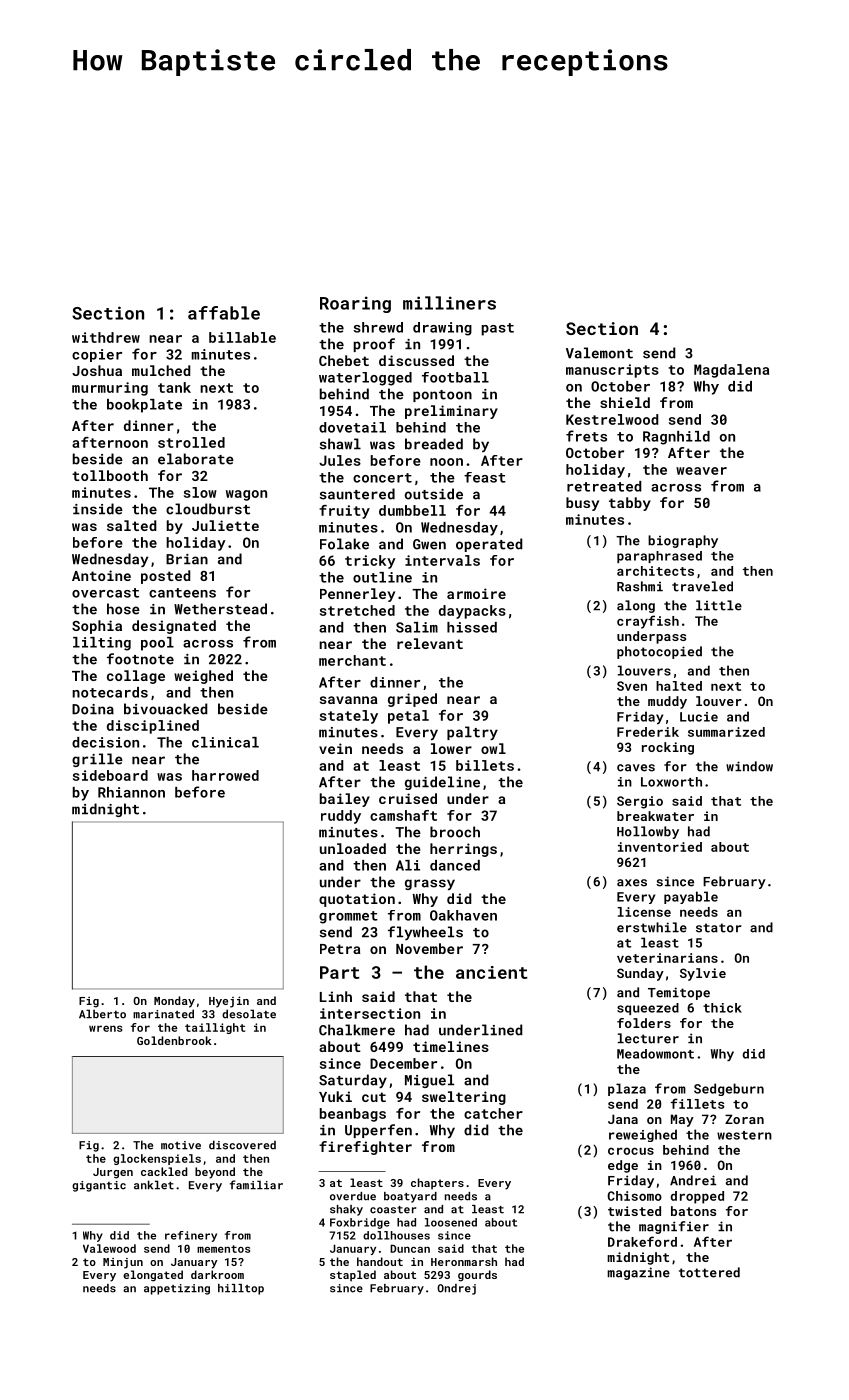 The image size is (849, 1400). What do you see at coordinates (174, 1002) in the screenshot?
I see `Monday` at bounding box center [174, 1002].
